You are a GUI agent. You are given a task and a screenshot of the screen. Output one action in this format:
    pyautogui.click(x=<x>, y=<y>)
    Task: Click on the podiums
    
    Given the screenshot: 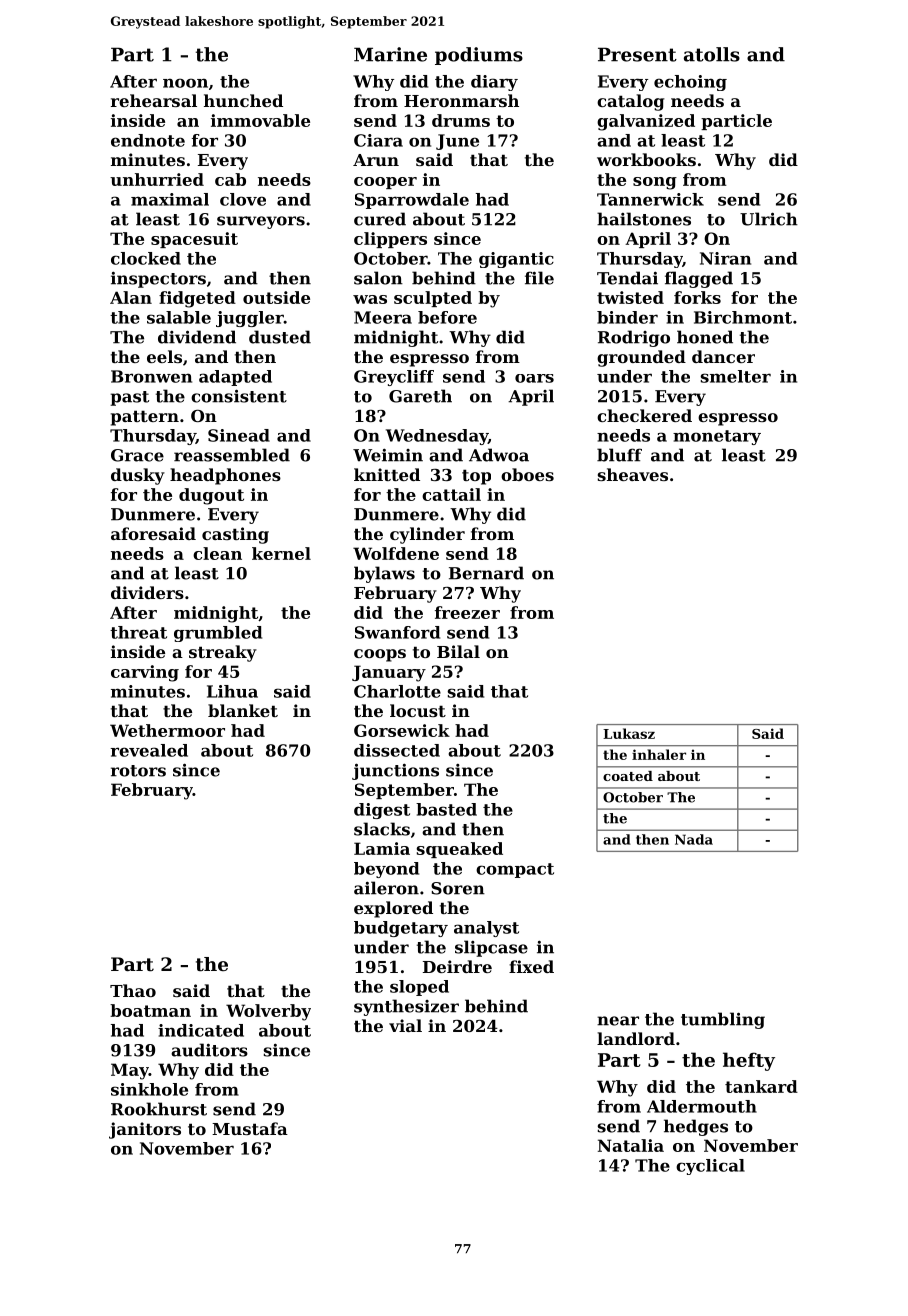 What is the action you would take?
    pyautogui.click(x=479, y=56)
